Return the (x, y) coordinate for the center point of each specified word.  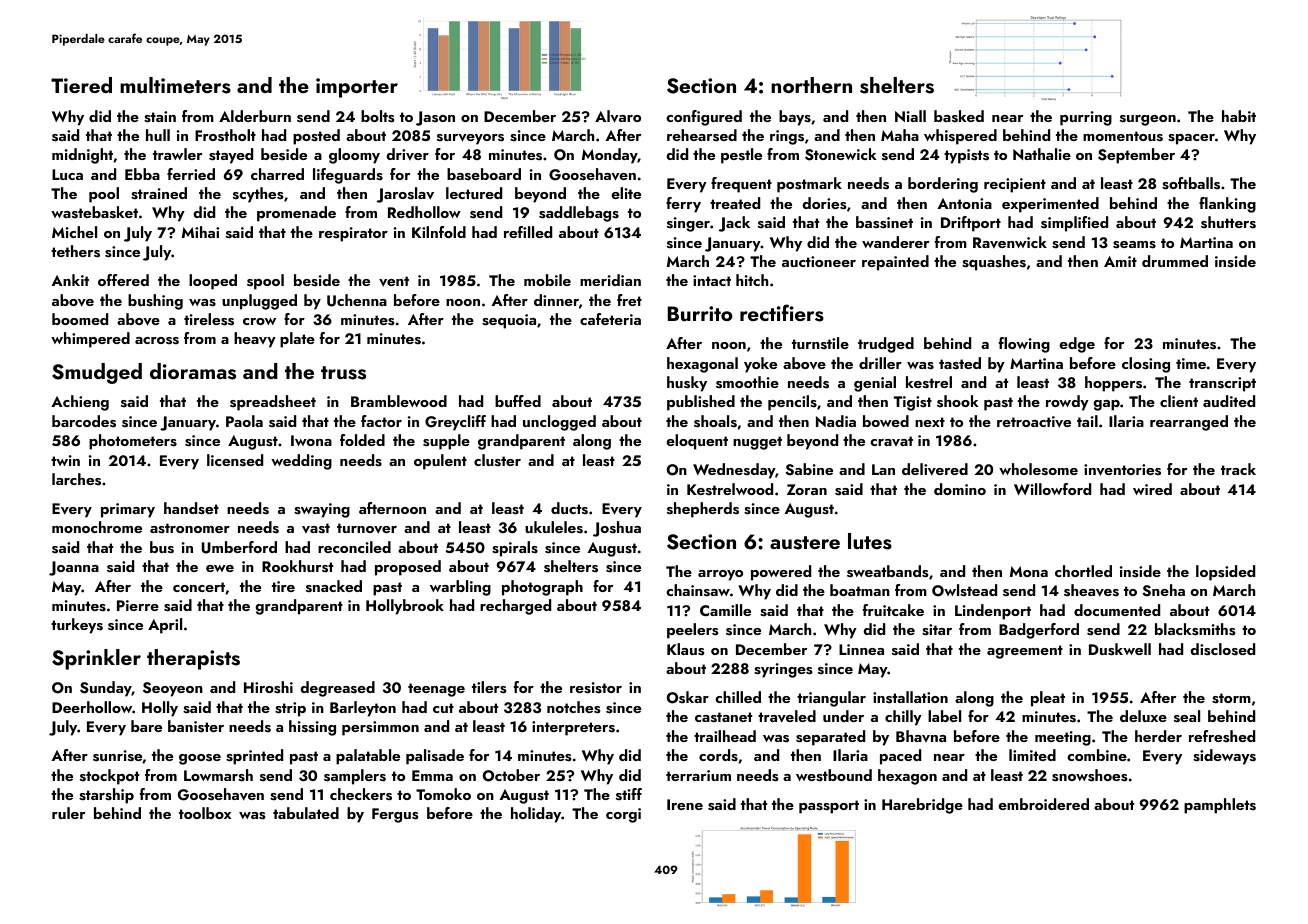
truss (343, 373)
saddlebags (579, 214)
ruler (68, 813)
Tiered (81, 85)
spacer (1191, 139)
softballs (1191, 183)
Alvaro (618, 116)
